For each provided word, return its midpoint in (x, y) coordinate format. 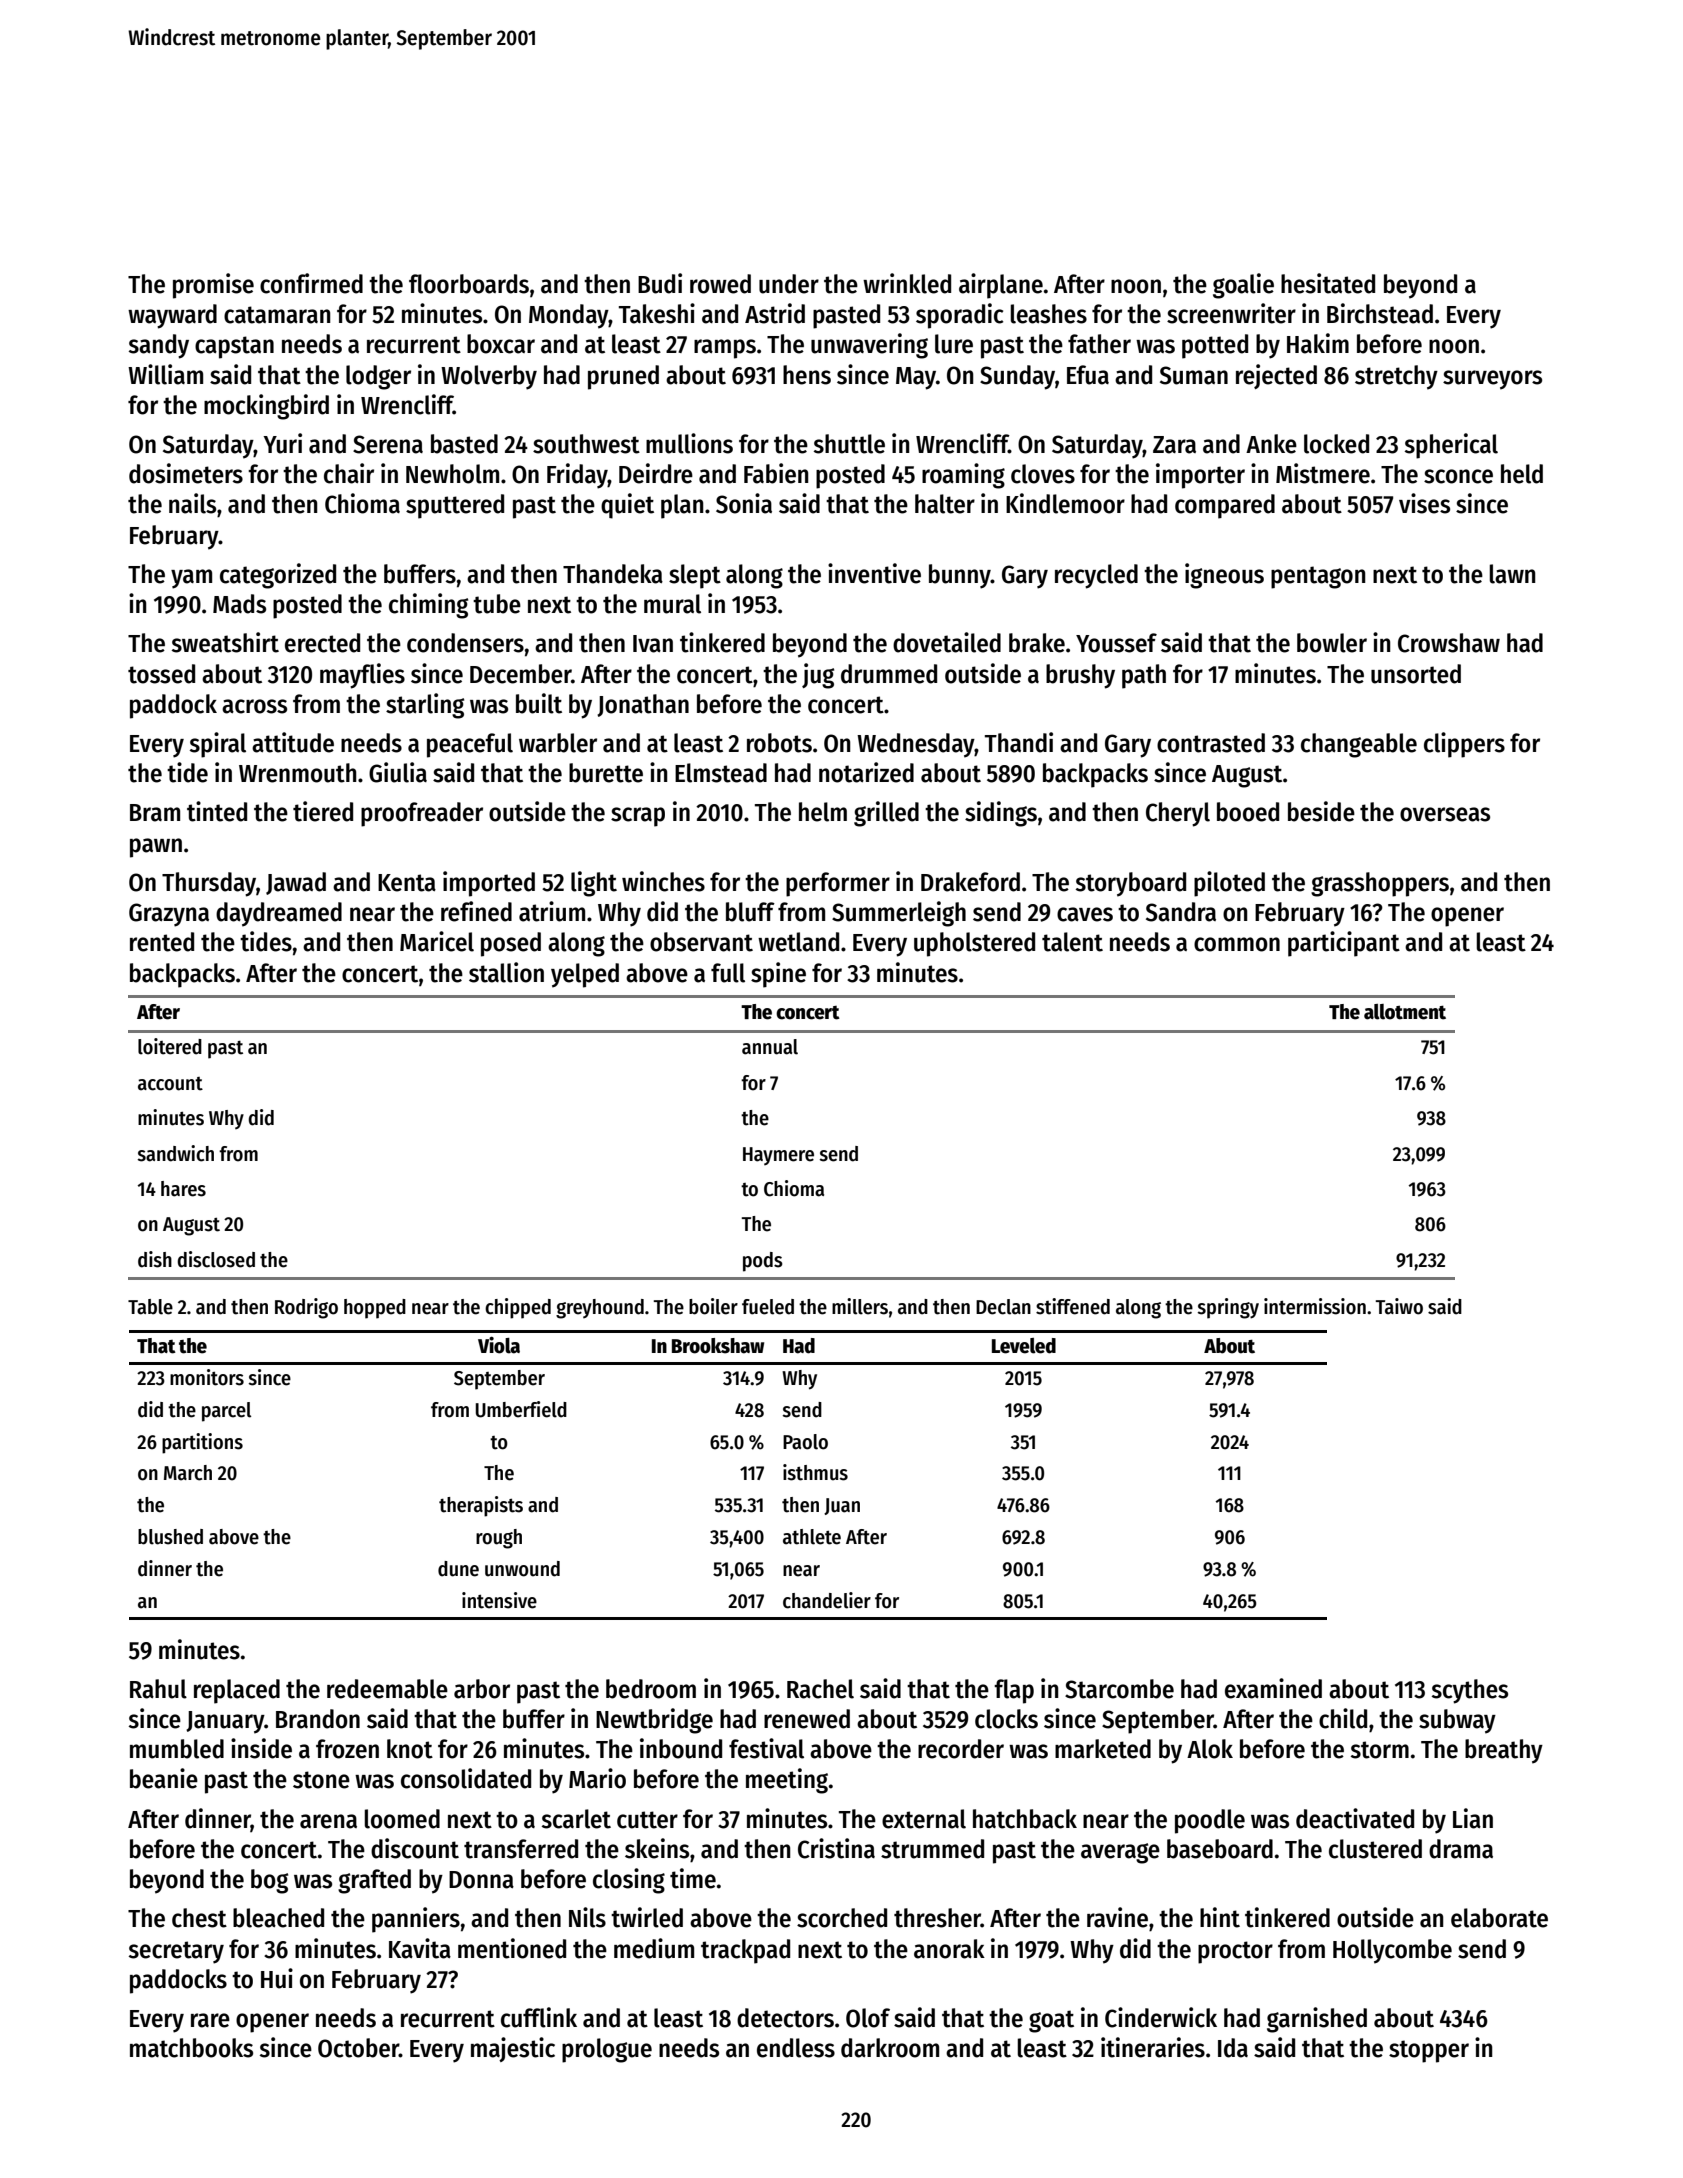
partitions (202, 1443)
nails (192, 503)
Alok (1210, 1749)
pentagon (1318, 577)
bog (269, 1881)
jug (818, 676)
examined (1273, 1688)
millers (860, 1306)
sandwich (175, 1153)
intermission (1315, 1306)
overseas (1445, 814)
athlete (812, 1537)
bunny (960, 576)
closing (629, 1881)
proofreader (422, 814)
